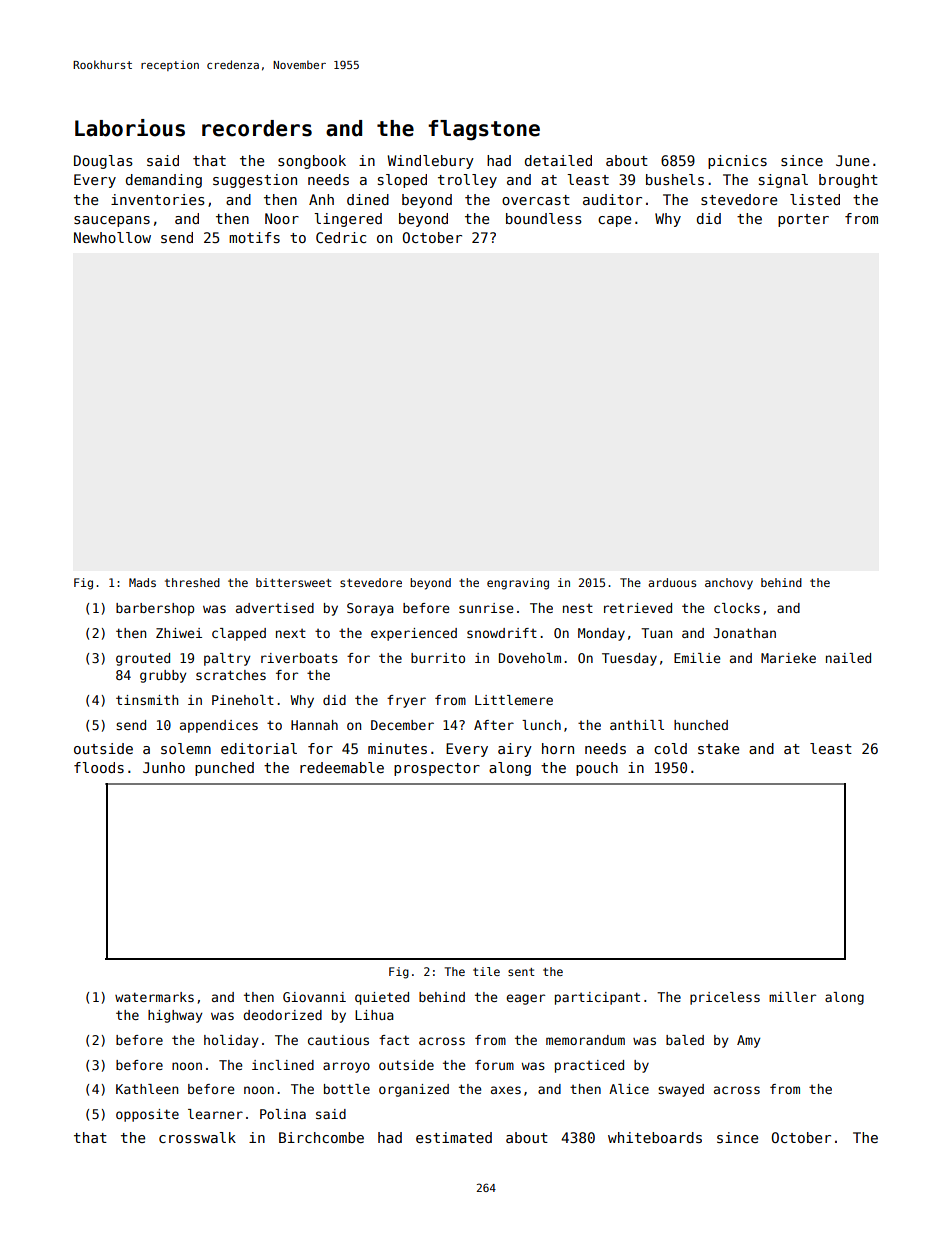  Describe the element at coordinates (112, 237) in the page. I see `Newhollow` at that location.
